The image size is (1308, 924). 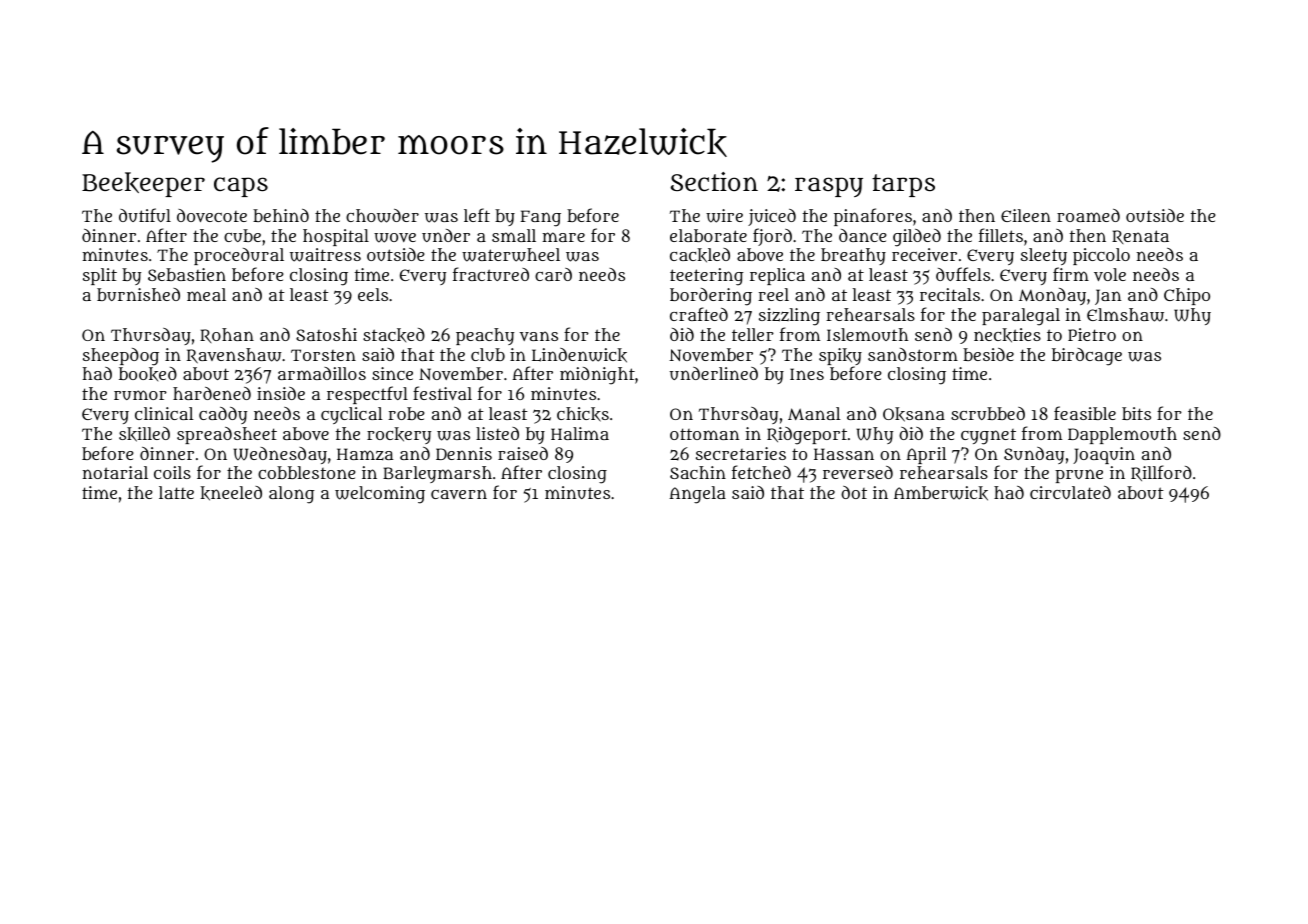 What do you see at coordinates (143, 184) in the document?
I see `Beekeeper` at bounding box center [143, 184].
